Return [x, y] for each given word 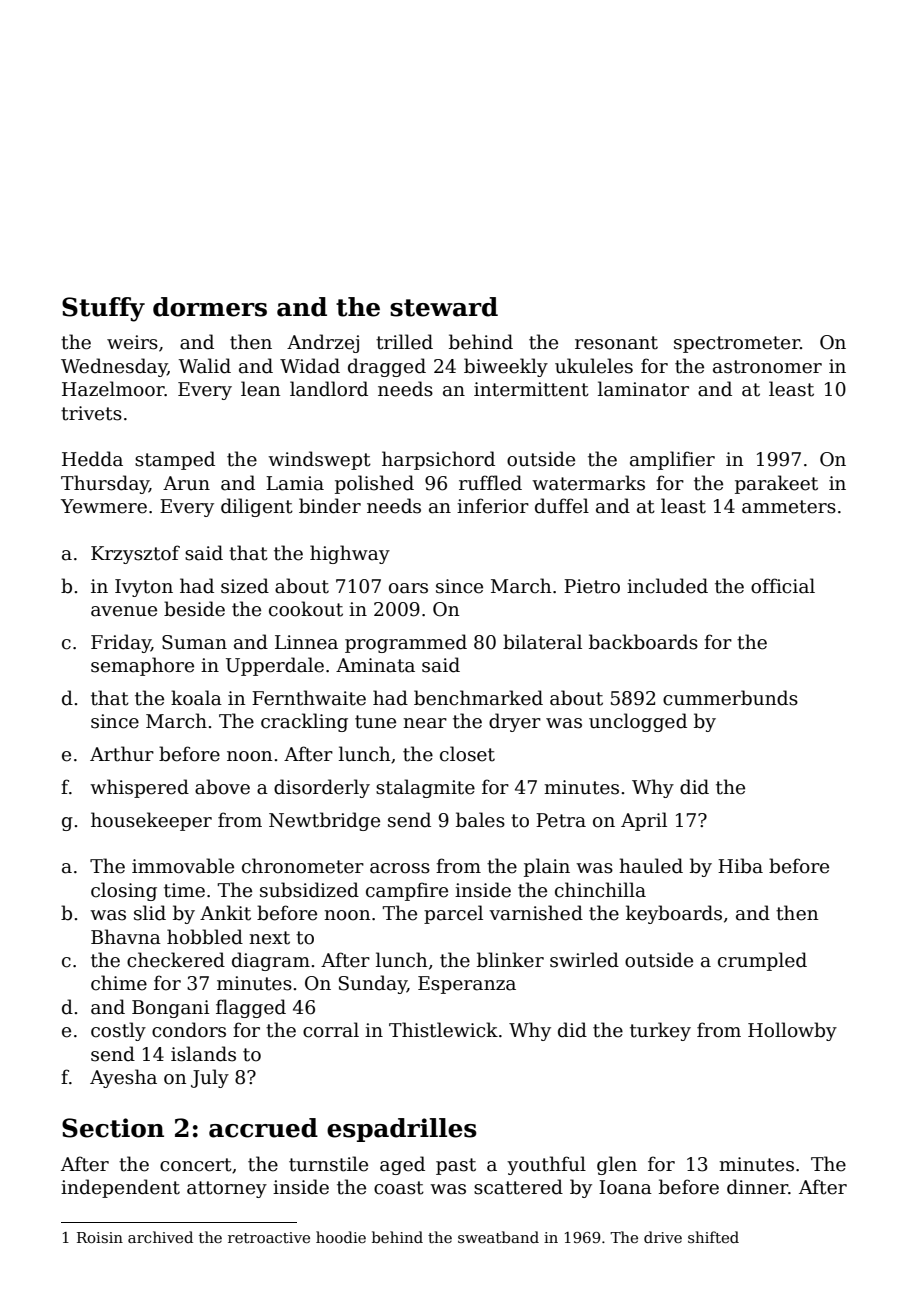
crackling [304, 722]
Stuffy [103, 309]
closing [124, 891]
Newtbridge [324, 821]
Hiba [740, 866]
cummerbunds [730, 698]
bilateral [542, 642]
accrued [263, 1128]
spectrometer [737, 344]
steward [444, 307]
